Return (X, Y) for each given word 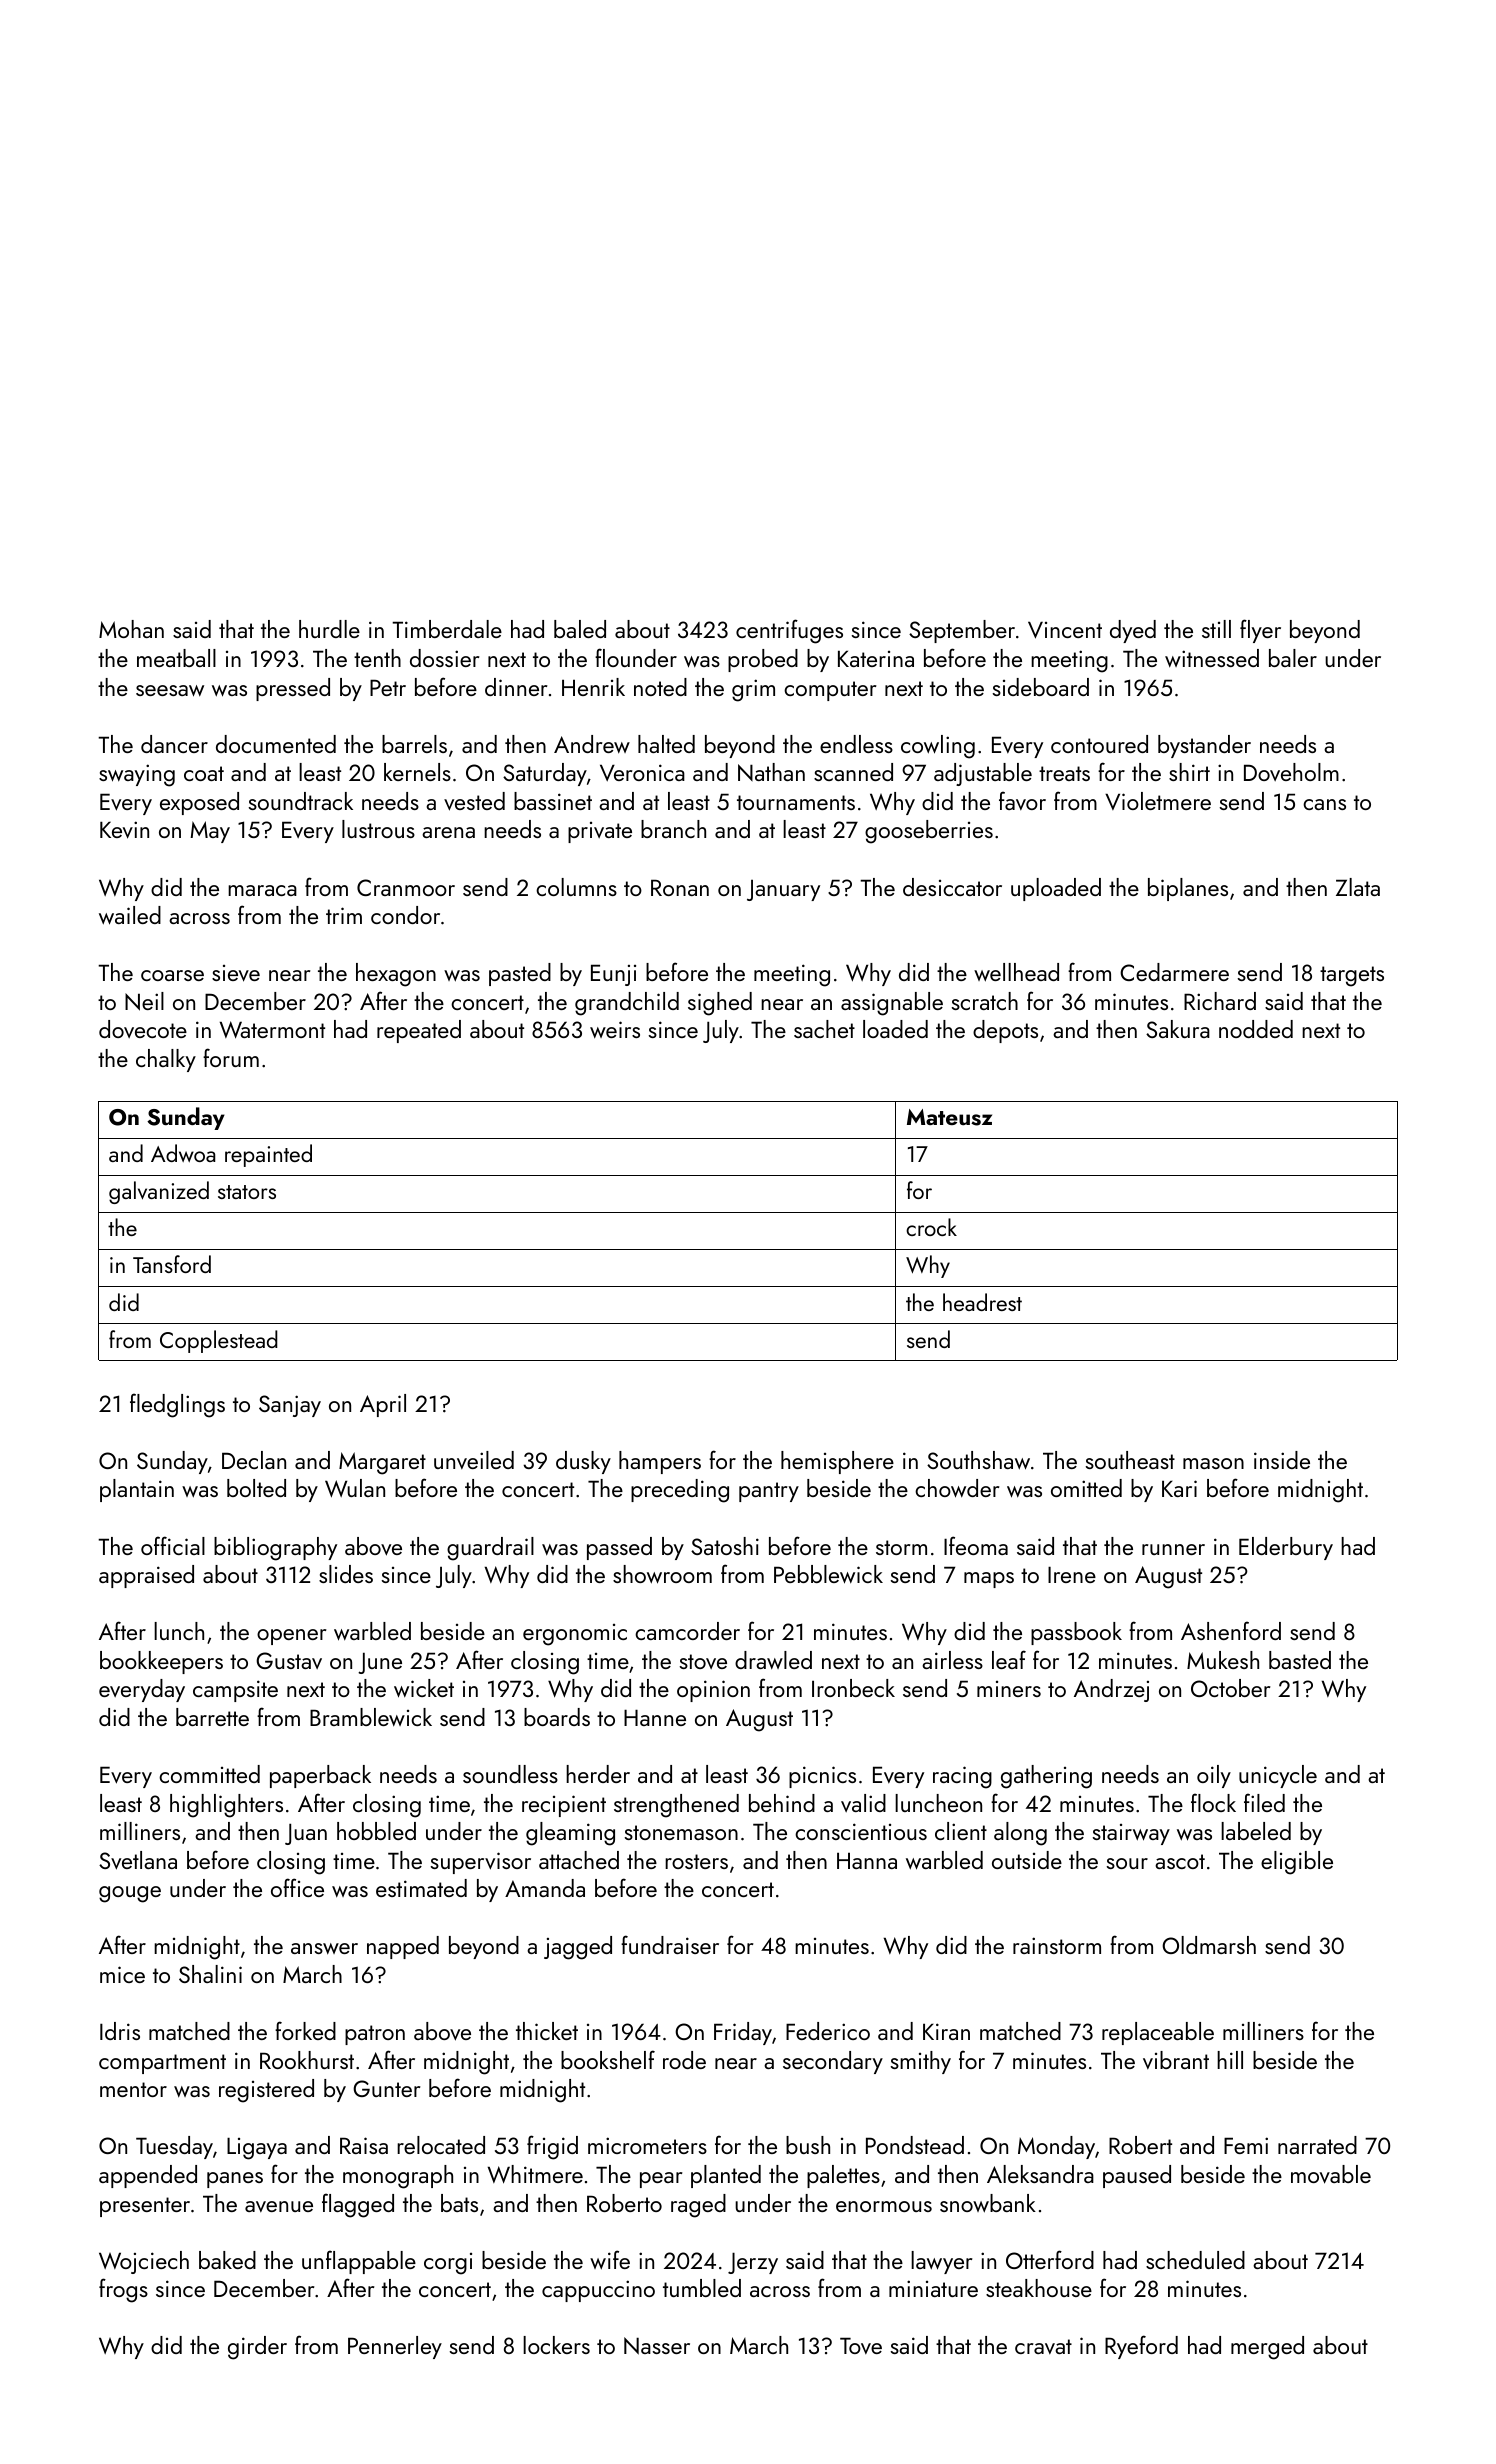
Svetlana (138, 1860)
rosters (696, 1861)
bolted (256, 1488)
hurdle (329, 629)
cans (1324, 804)
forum (231, 1057)
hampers (660, 1462)
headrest (982, 1302)
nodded (1256, 1029)
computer (830, 691)
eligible (1297, 1863)
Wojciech (144, 2262)
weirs (615, 1030)
